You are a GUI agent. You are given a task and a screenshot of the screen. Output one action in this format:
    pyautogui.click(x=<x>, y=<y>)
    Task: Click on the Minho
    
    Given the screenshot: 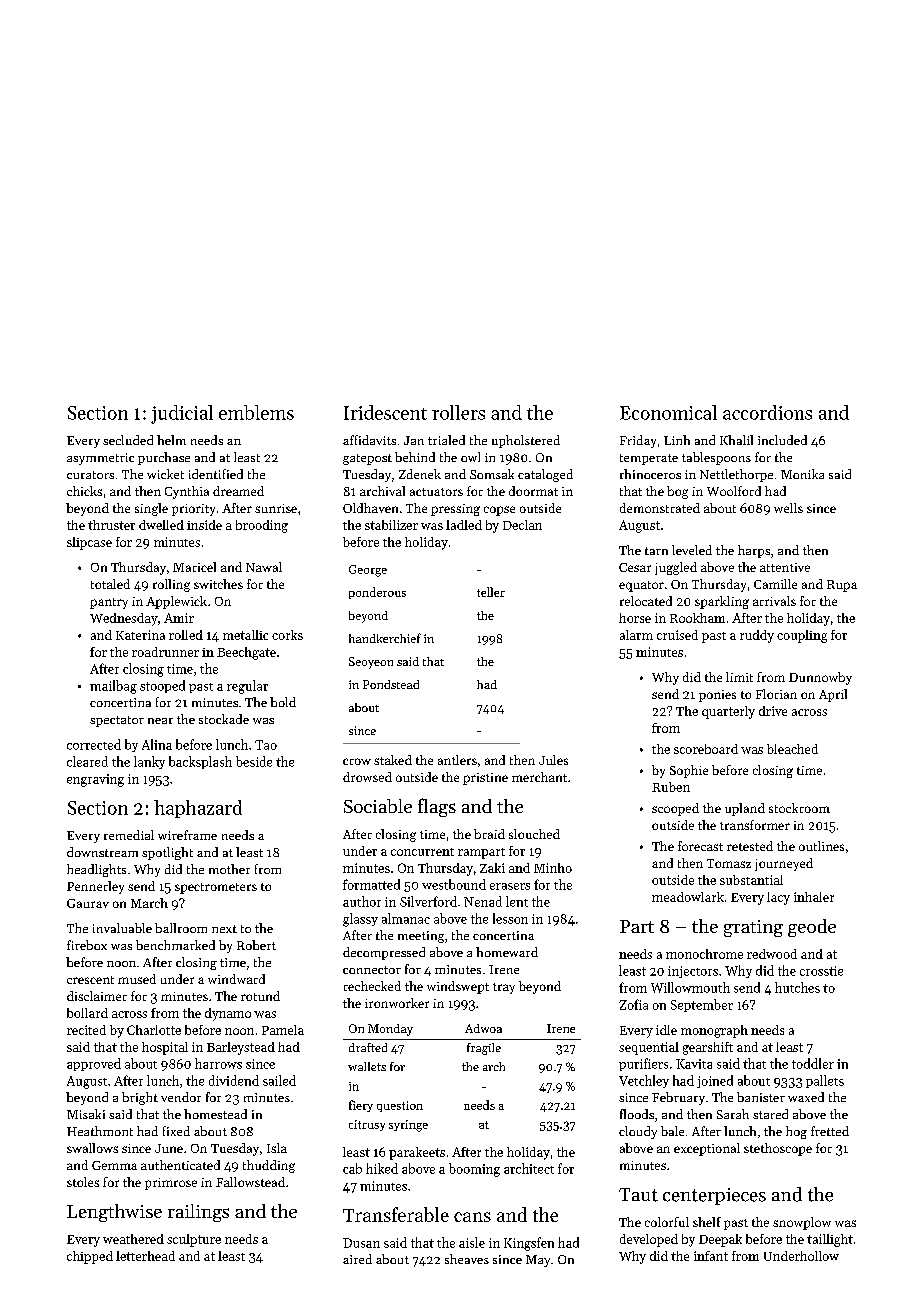 What is the action you would take?
    pyautogui.click(x=553, y=868)
